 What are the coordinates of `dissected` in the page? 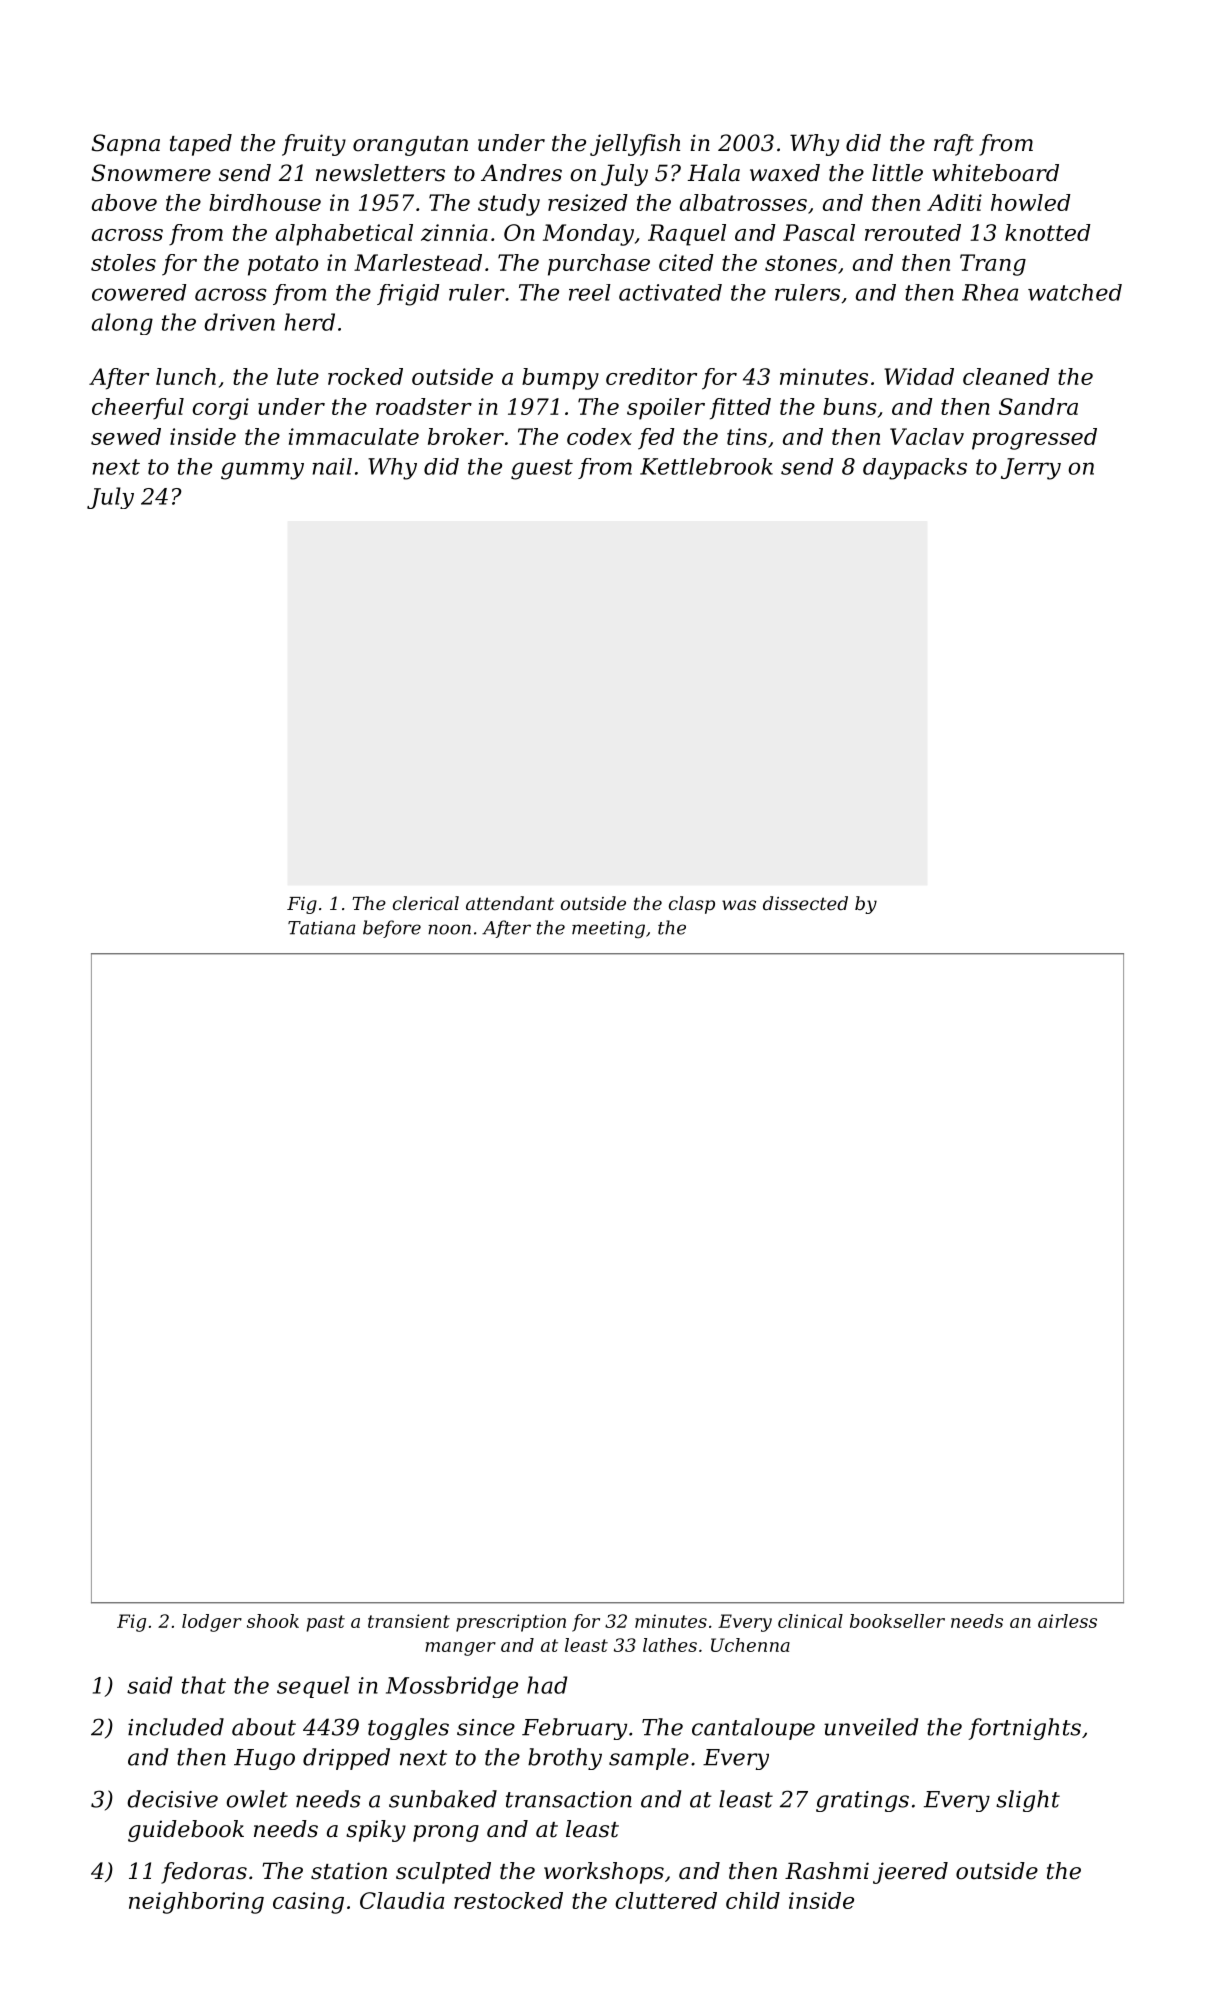 It's located at (805, 903).
